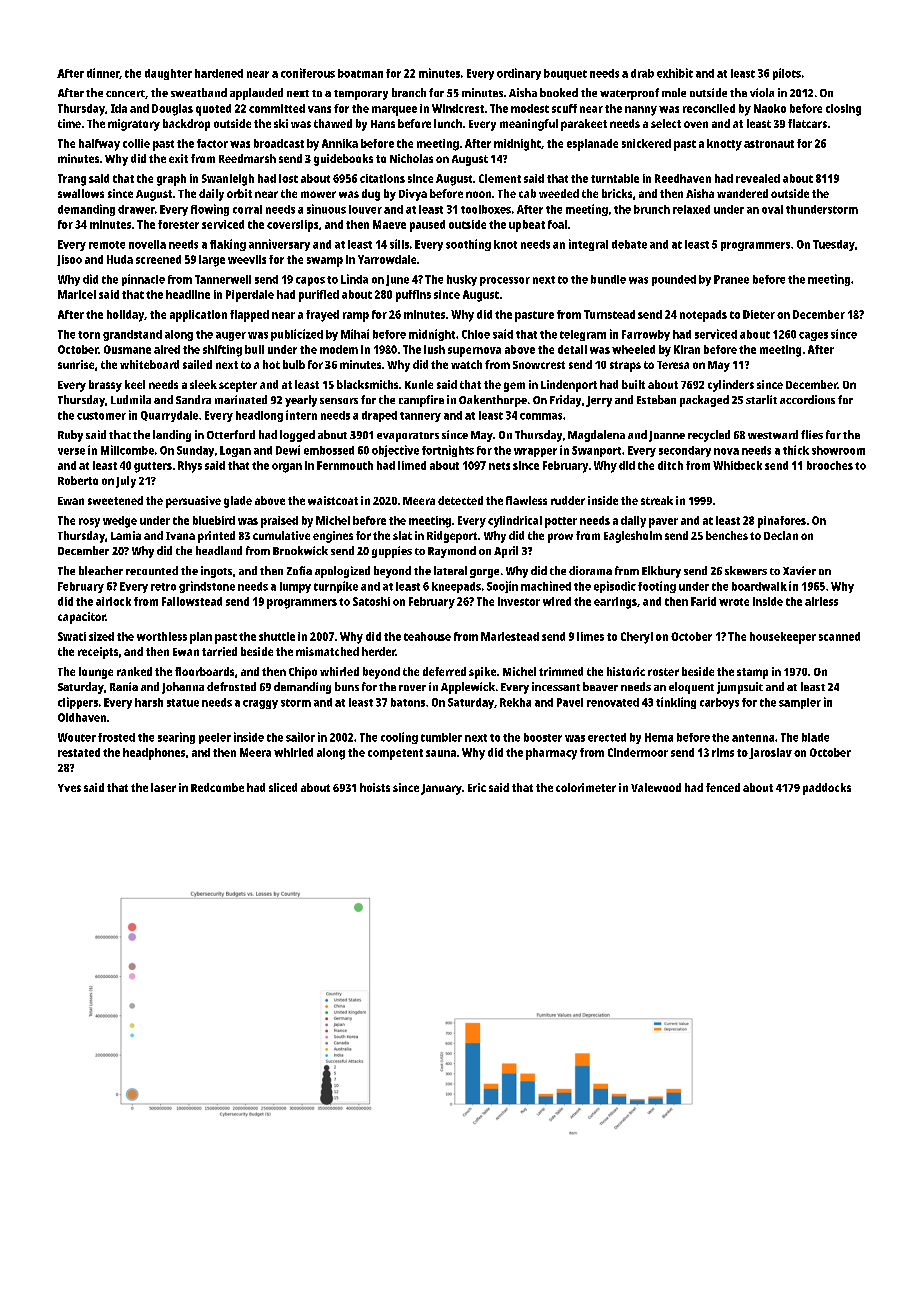 The image size is (924, 1308). Describe the element at coordinates (409, 92) in the screenshot. I see `branch` at that location.
